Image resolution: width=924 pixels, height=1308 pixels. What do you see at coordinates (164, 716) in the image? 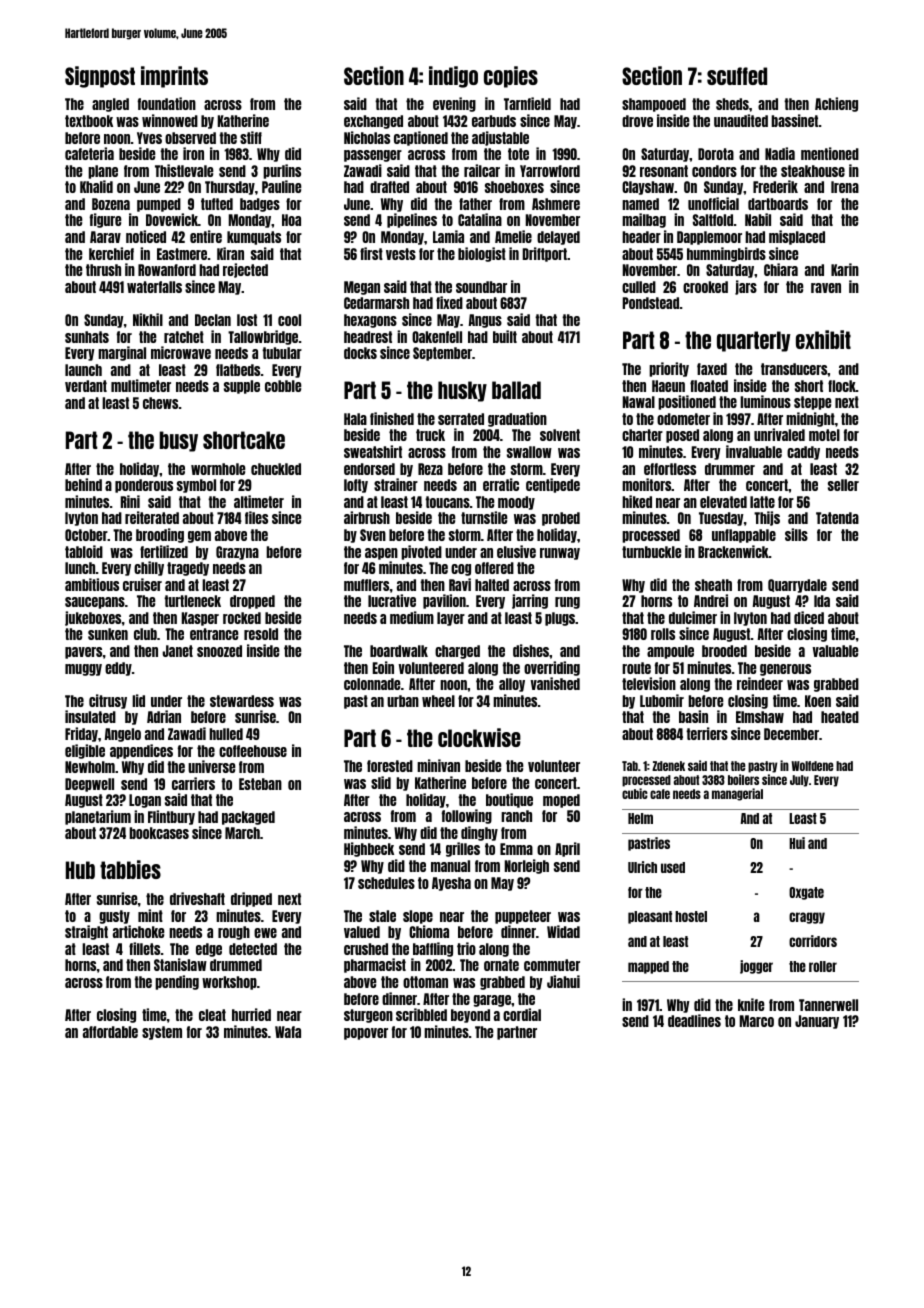
I see `Adrian` at bounding box center [164, 716].
